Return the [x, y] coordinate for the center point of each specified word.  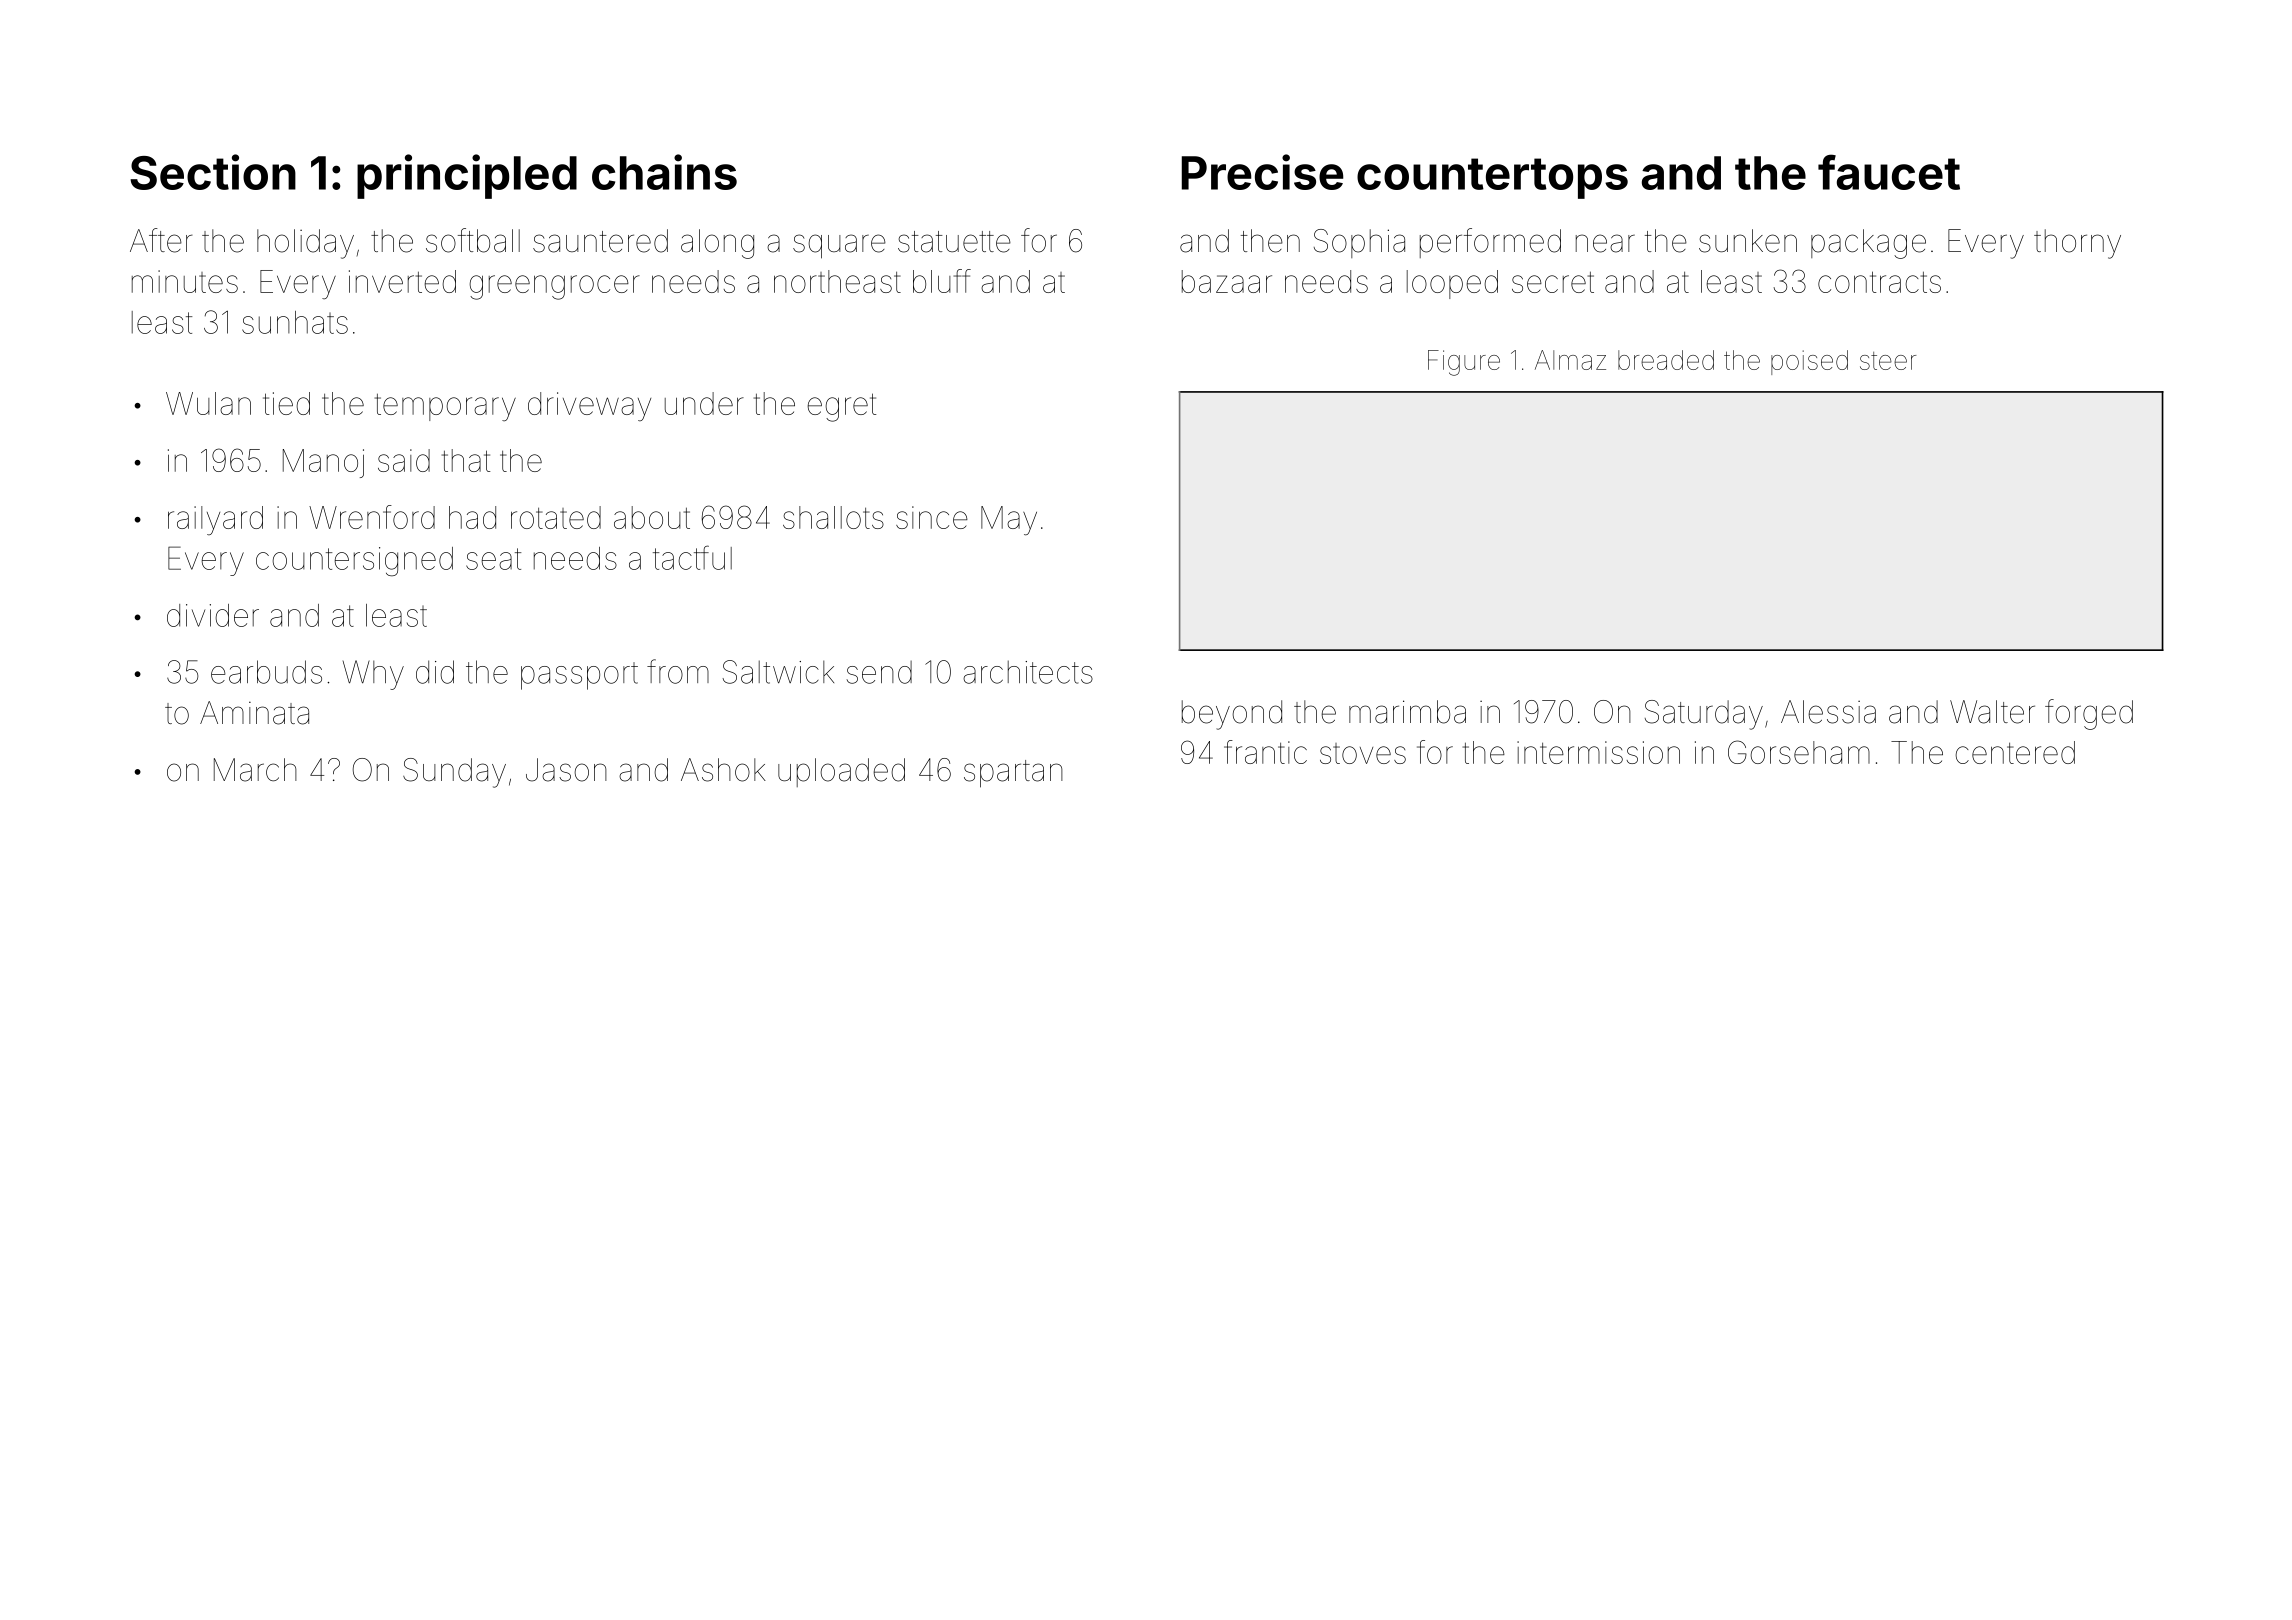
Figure [1464, 363]
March [255, 770]
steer [1888, 361]
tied [286, 403]
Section [213, 172]
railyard [215, 520]
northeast [837, 281]
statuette [954, 242]
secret [1553, 282]
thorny [2077, 244]
